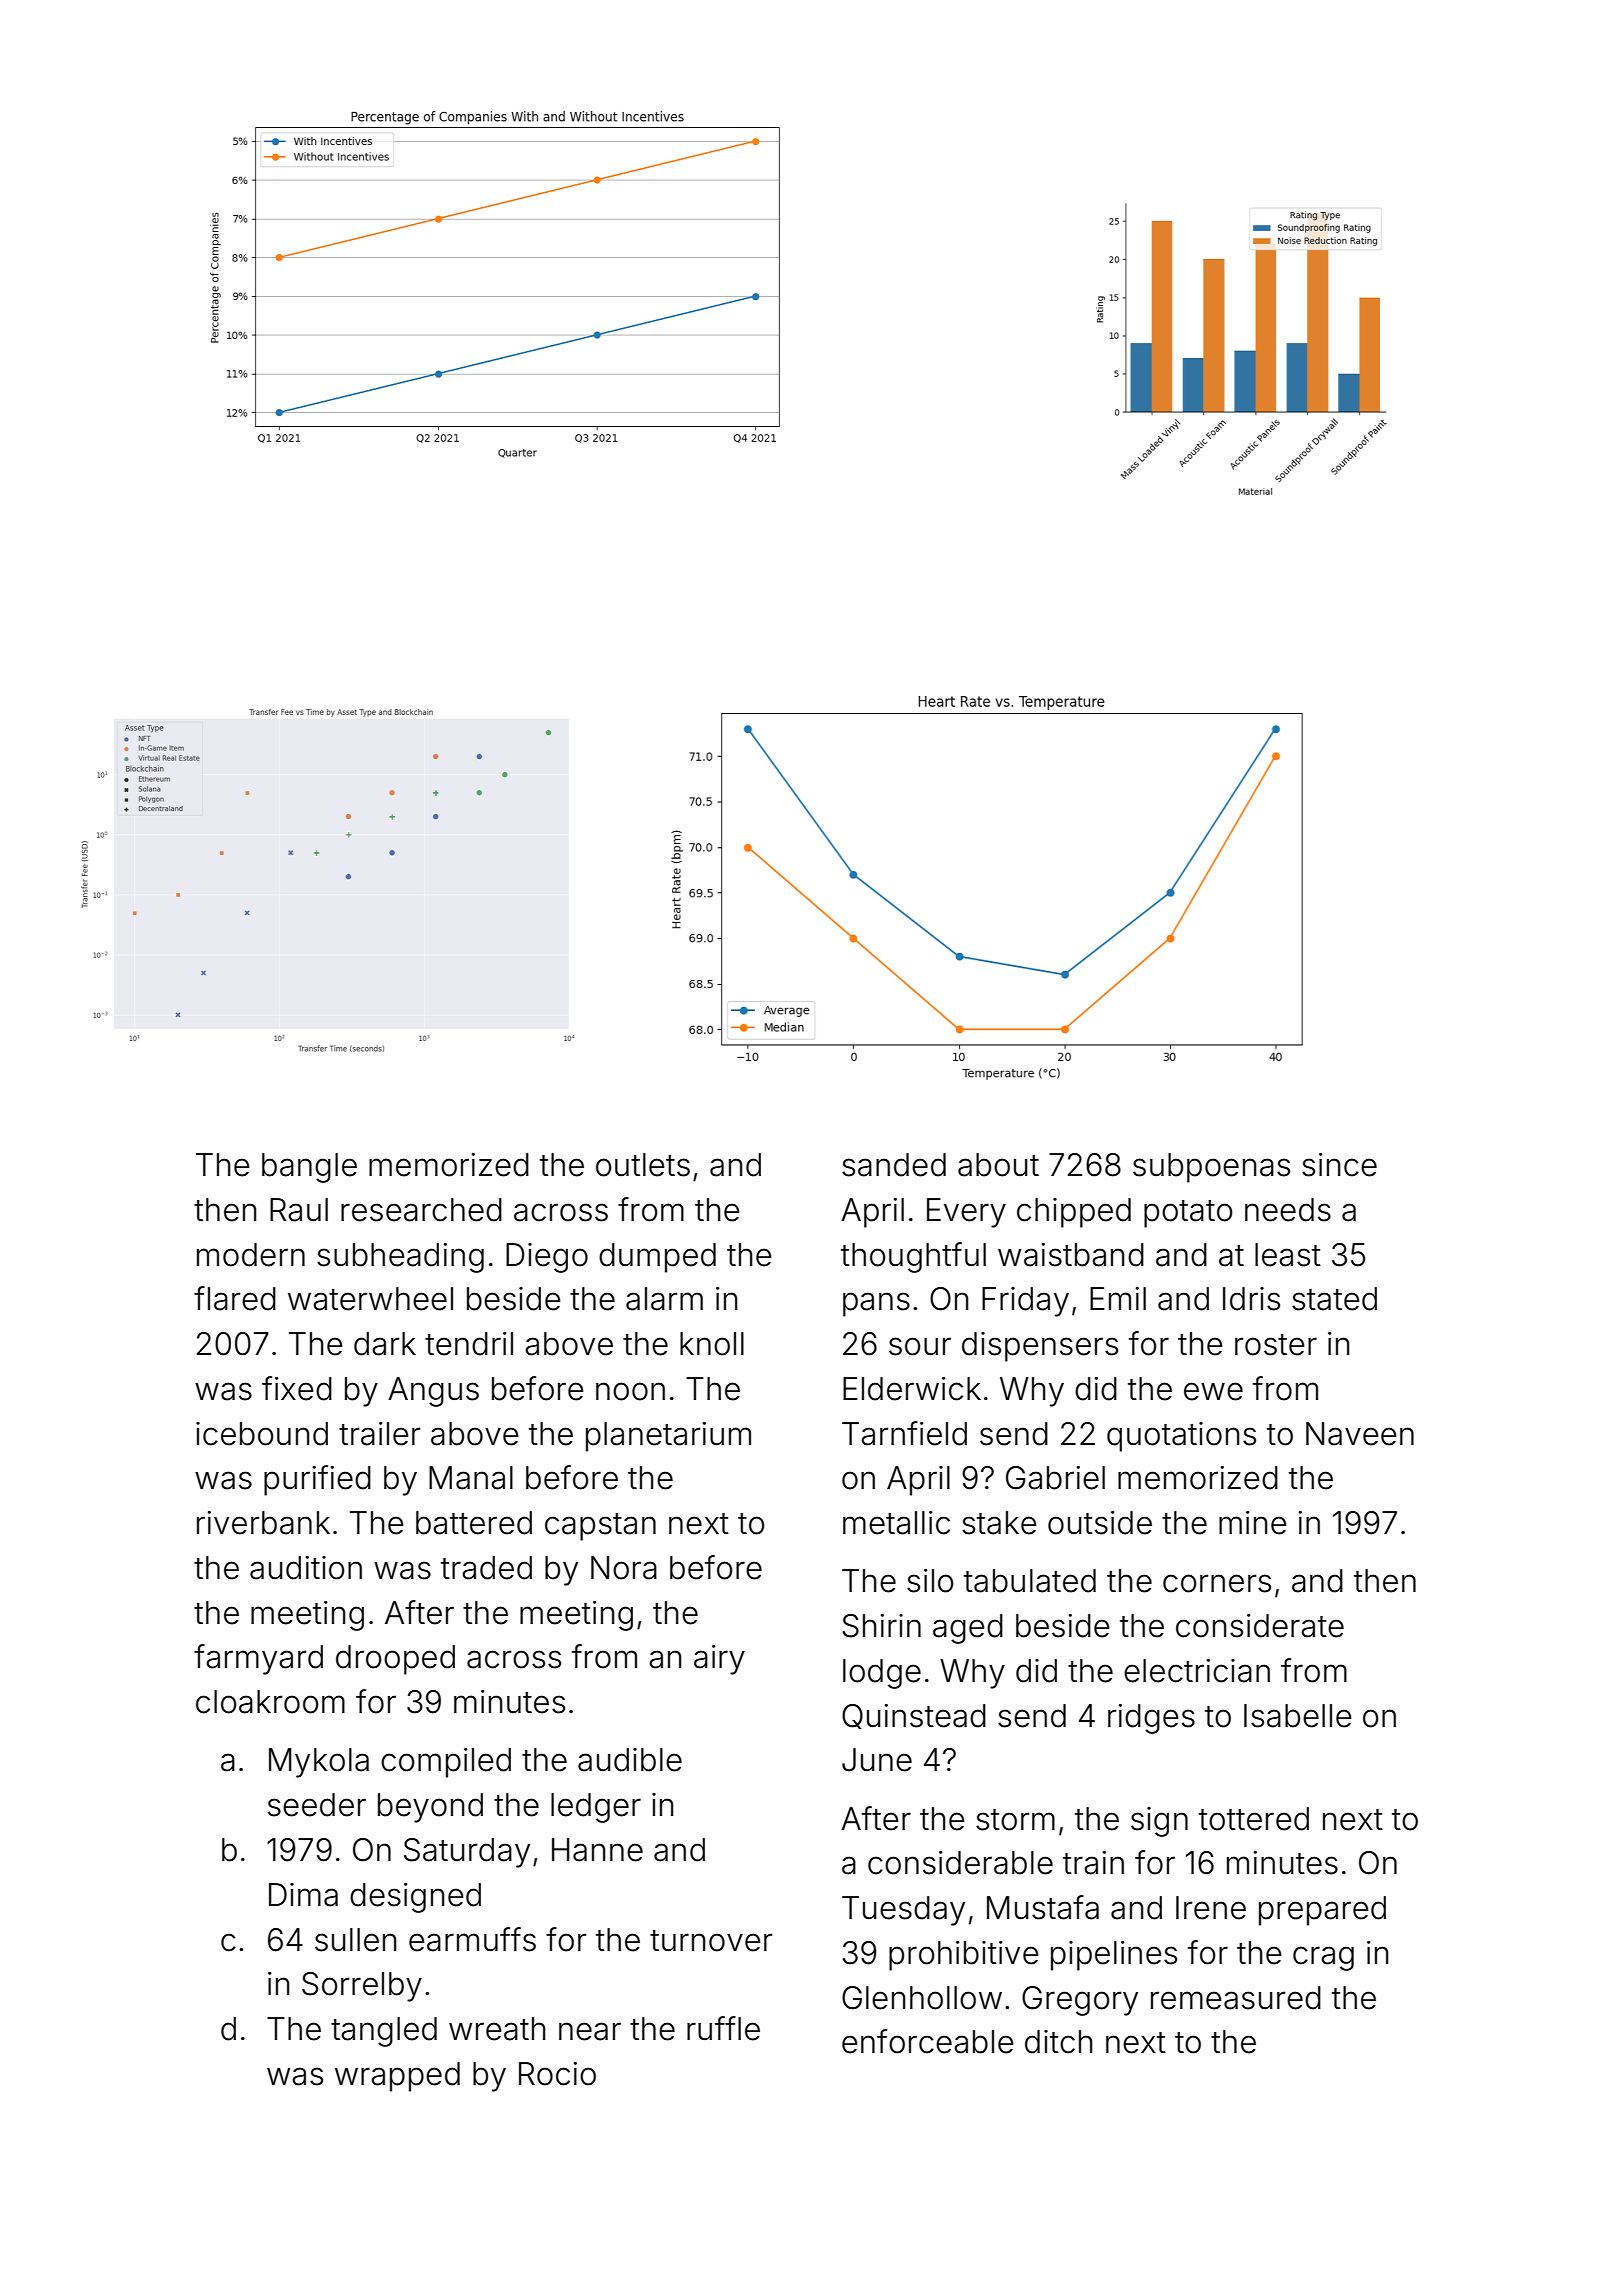 This image has height=2292, width=1620. What do you see at coordinates (1360, 1434) in the image?
I see `Naveen` at bounding box center [1360, 1434].
